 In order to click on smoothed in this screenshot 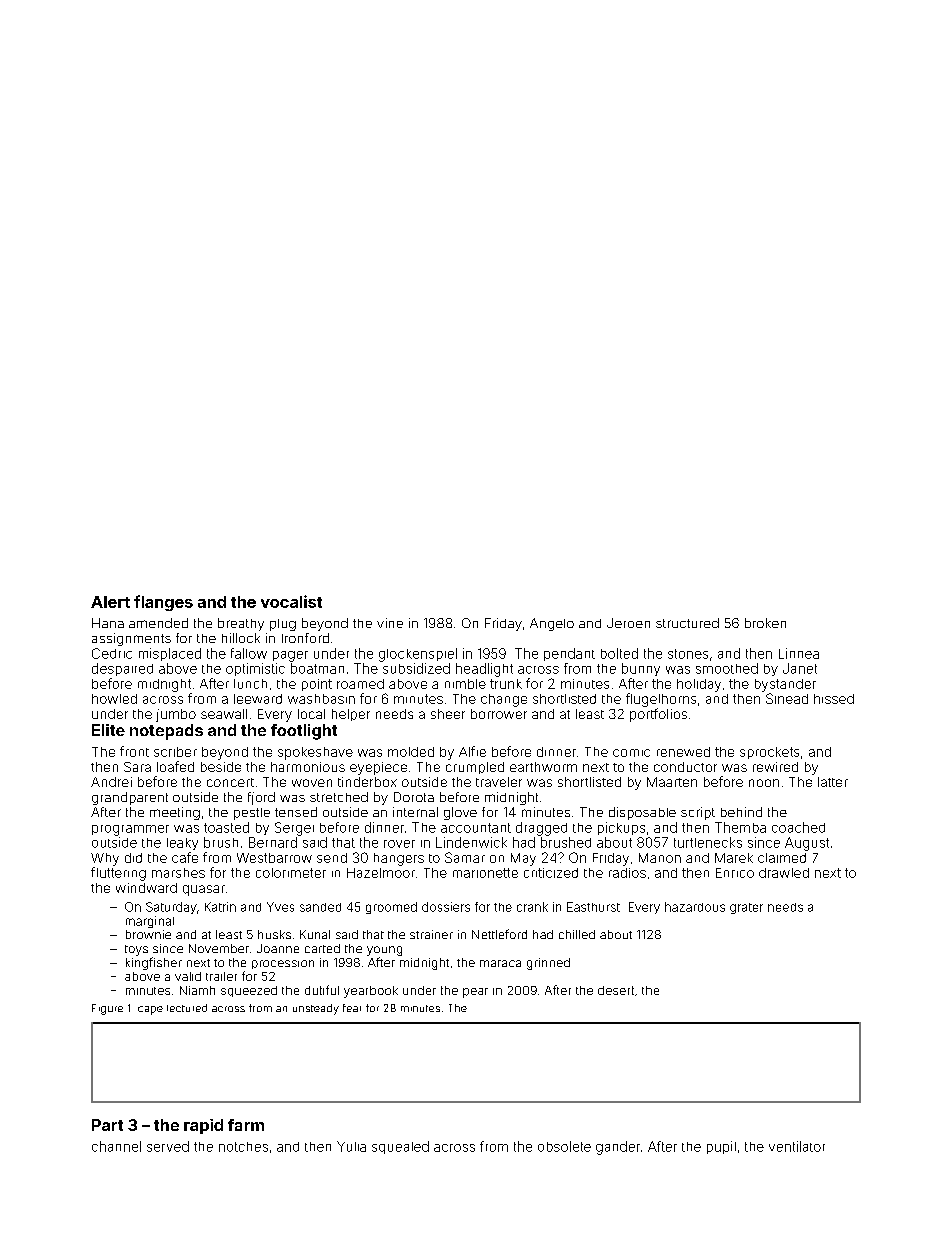, I will do `click(727, 668)`.
